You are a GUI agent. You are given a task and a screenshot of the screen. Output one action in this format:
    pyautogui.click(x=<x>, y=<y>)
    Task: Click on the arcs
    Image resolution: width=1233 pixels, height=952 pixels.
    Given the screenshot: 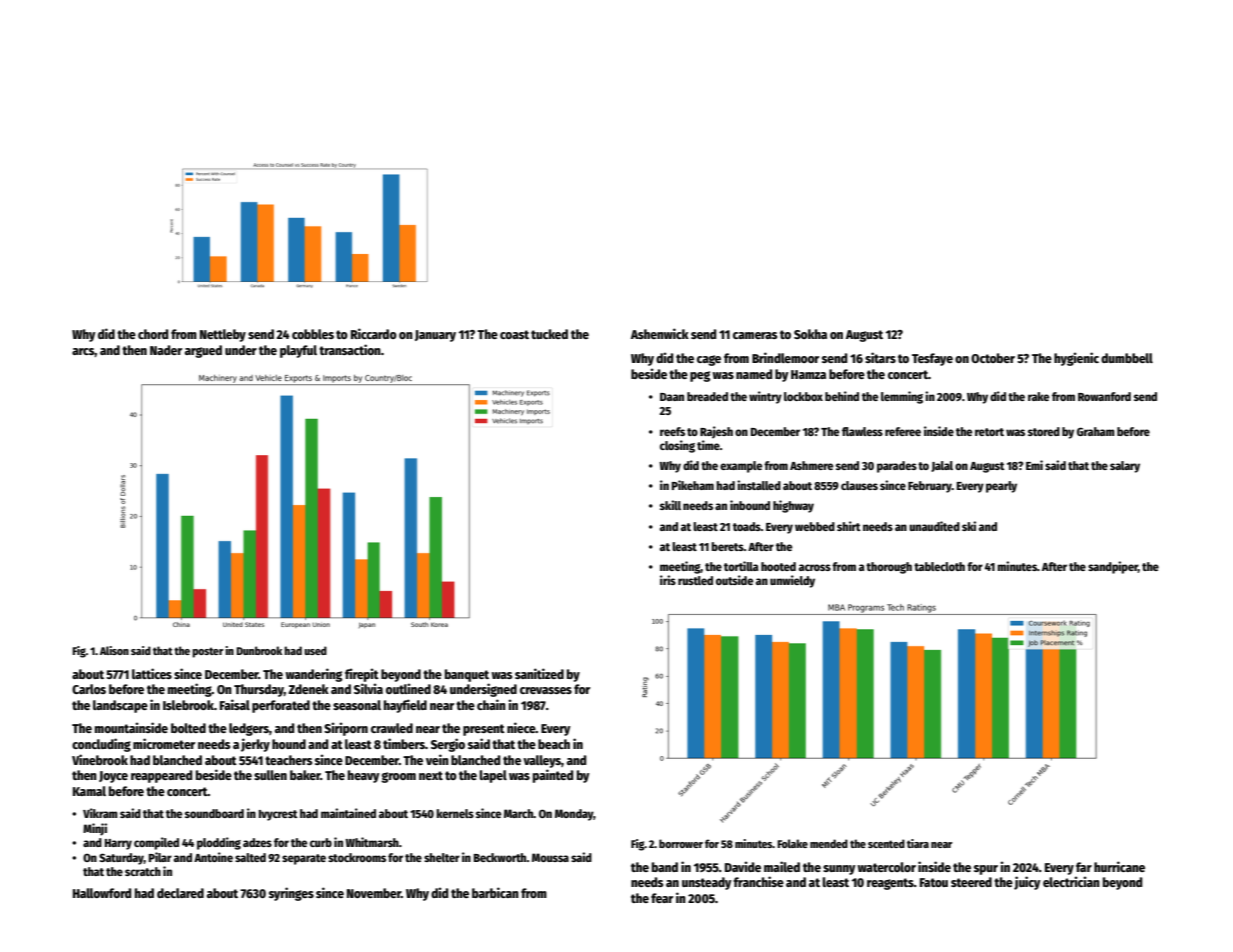 What is the action you would take?
    pyautogui.click(x=83, y=352)
